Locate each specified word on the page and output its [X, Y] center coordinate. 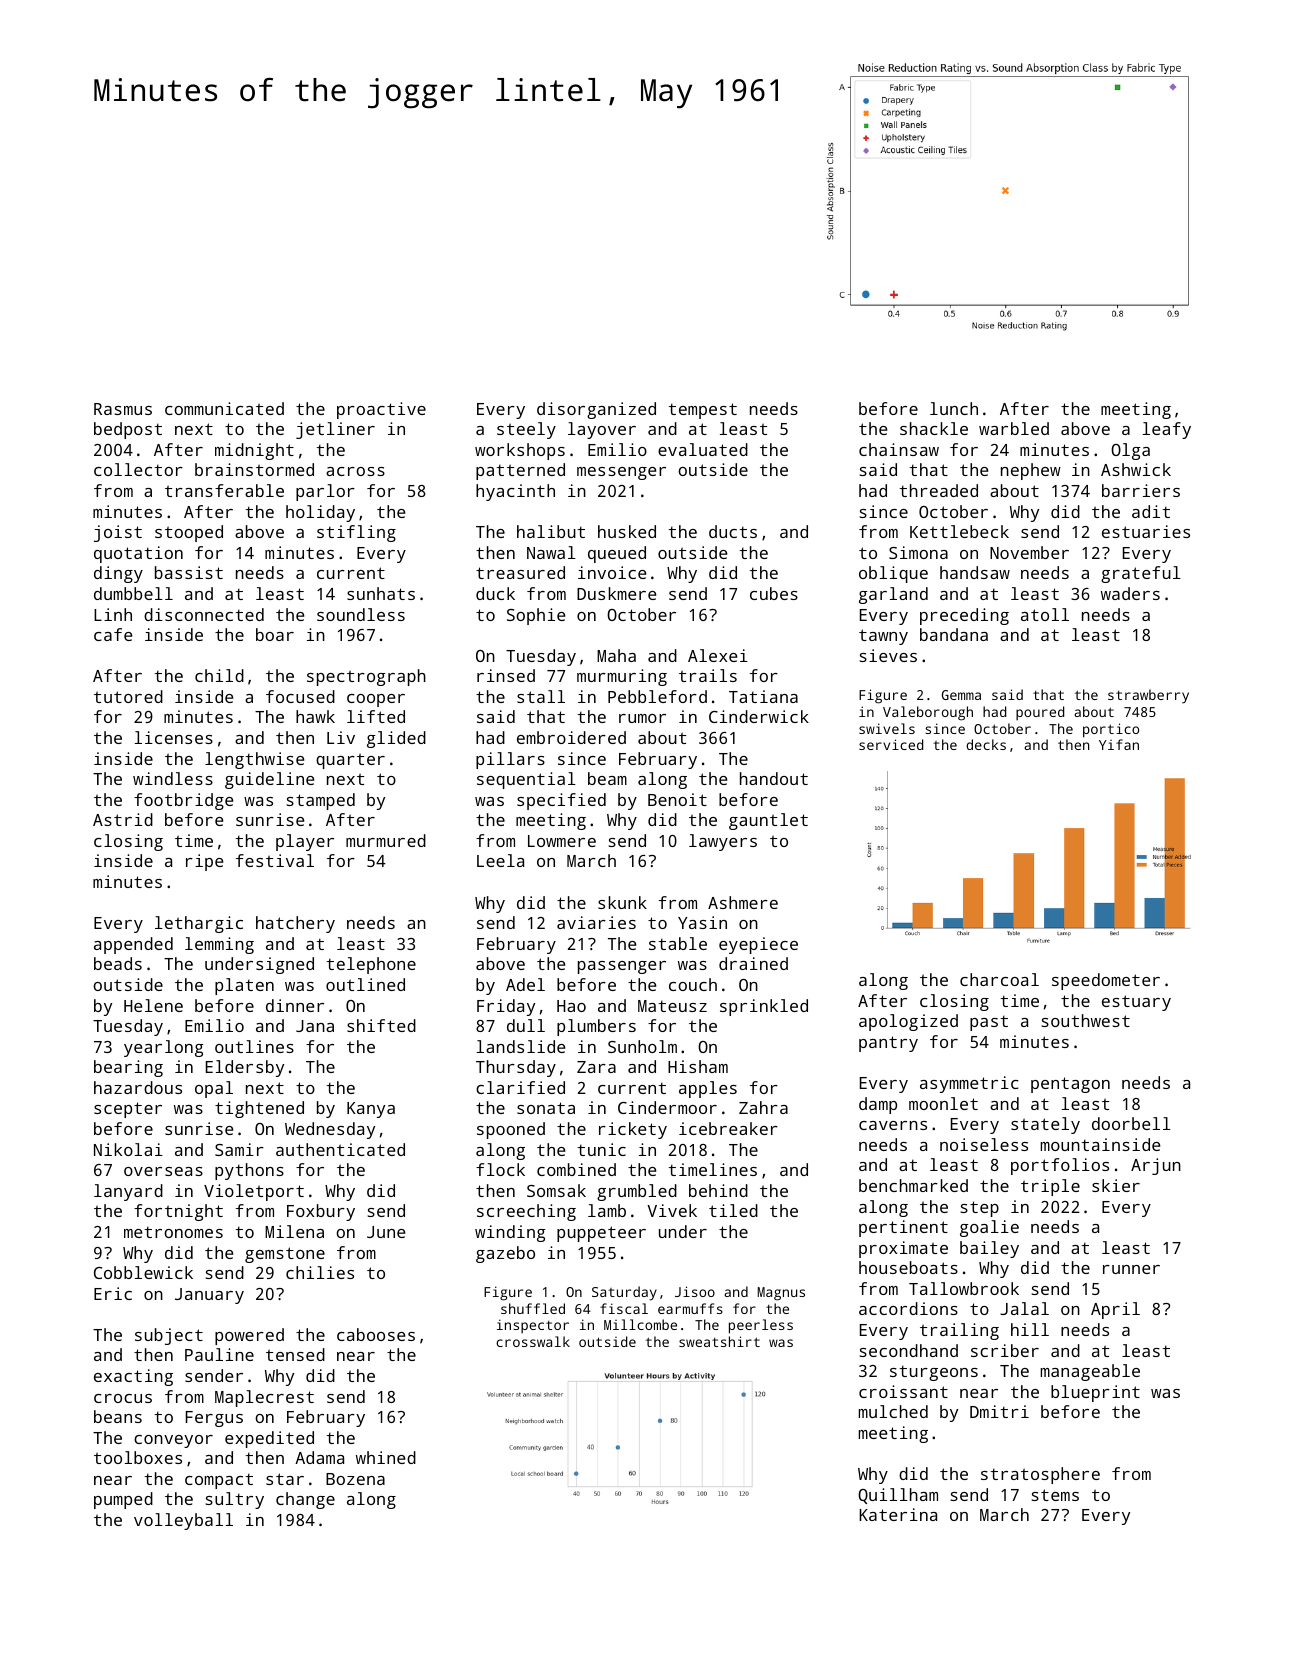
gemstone [285, 1255]
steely [526, 430]
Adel [525, 984]
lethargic [199, 924]
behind [718, 1190]
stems [1055, 1495]
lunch [954, 408]
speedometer [1106, 981]
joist [118, 533]
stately [1045, 1125]
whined [386, 1457]
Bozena [355, 1479]
